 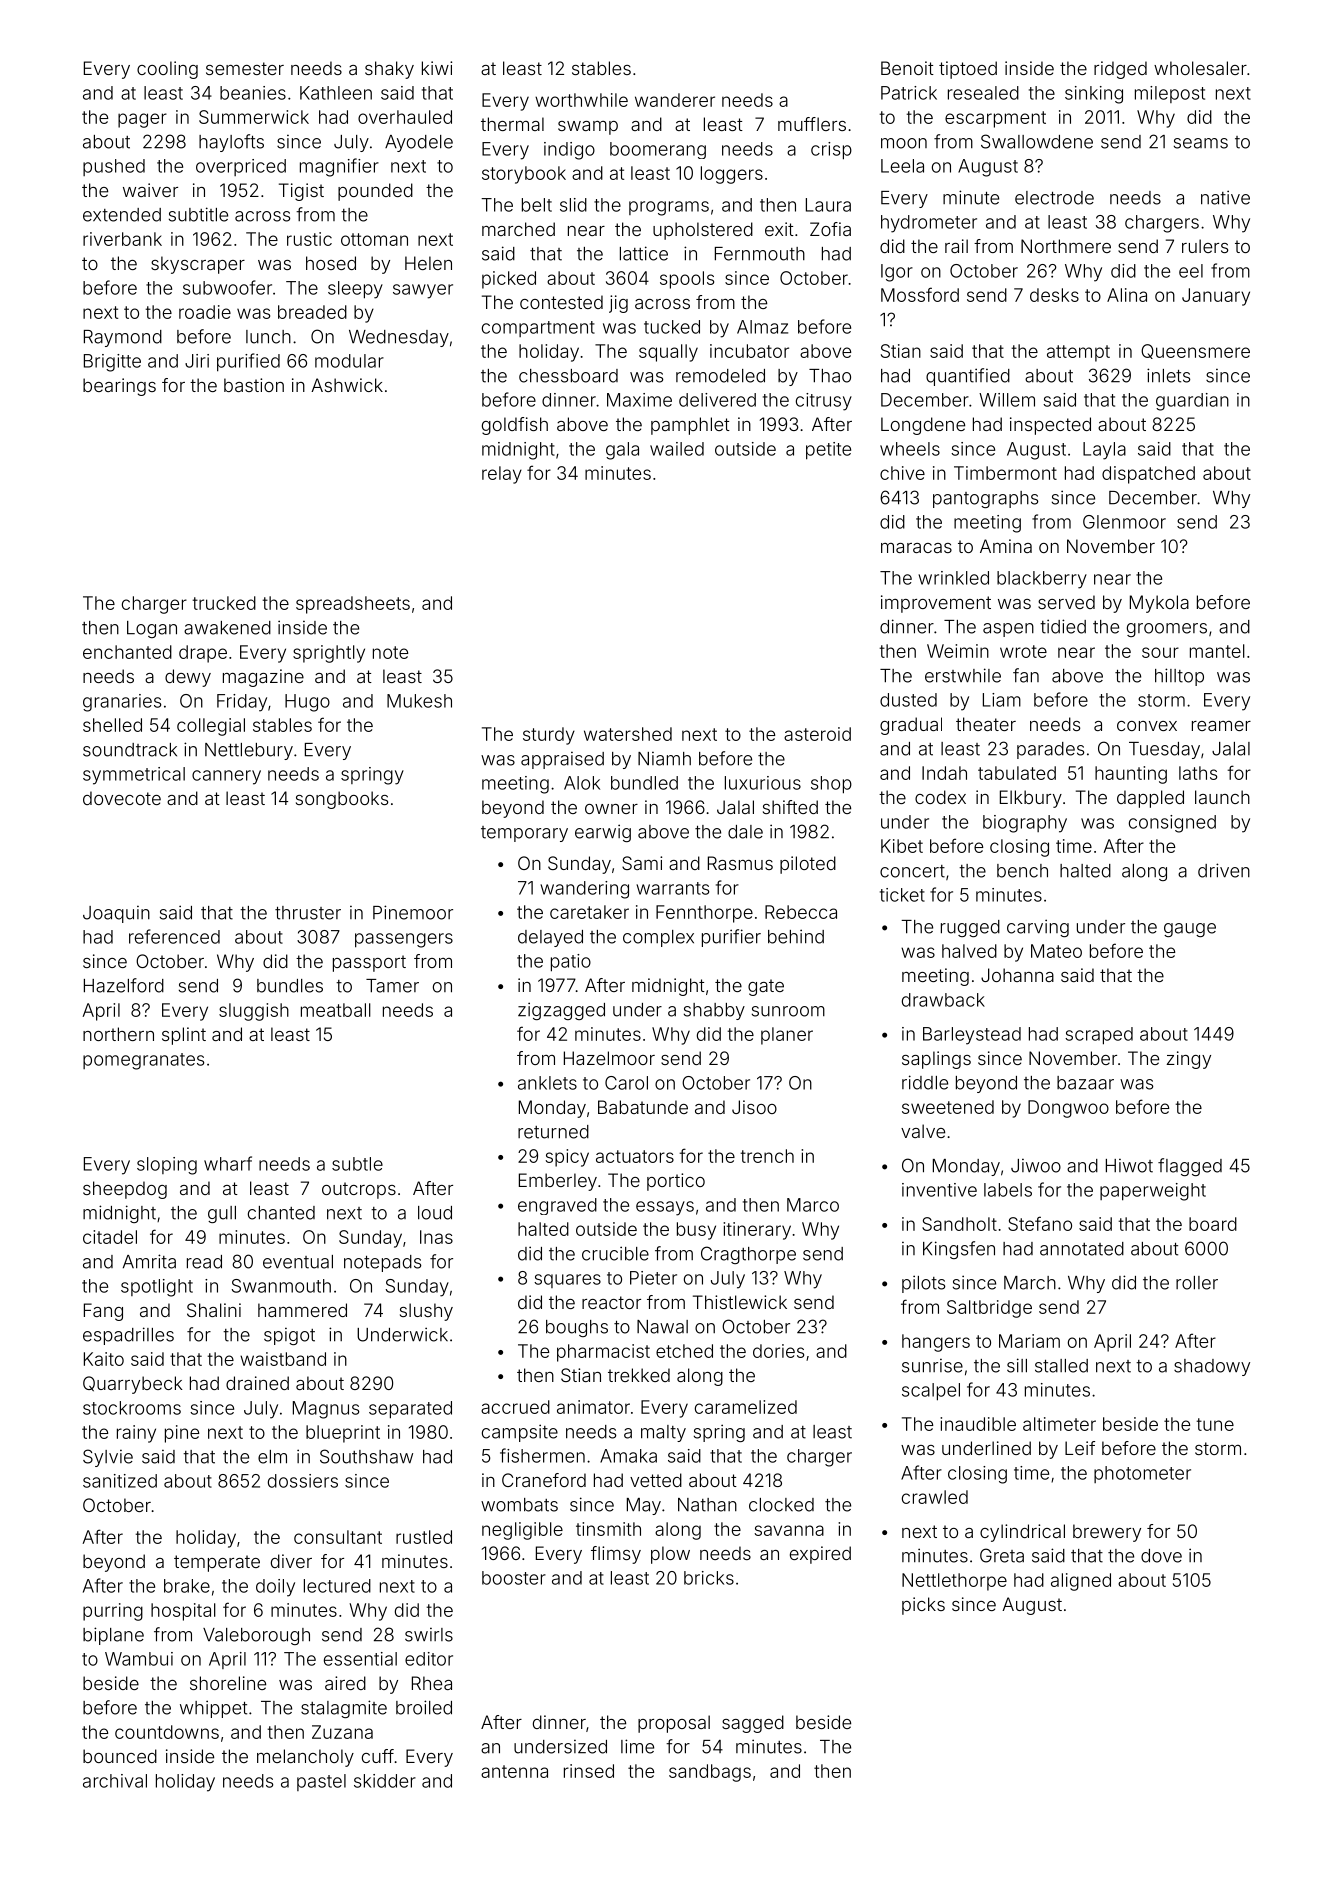 I want to click on thruster, so click(x=308, y=913).
